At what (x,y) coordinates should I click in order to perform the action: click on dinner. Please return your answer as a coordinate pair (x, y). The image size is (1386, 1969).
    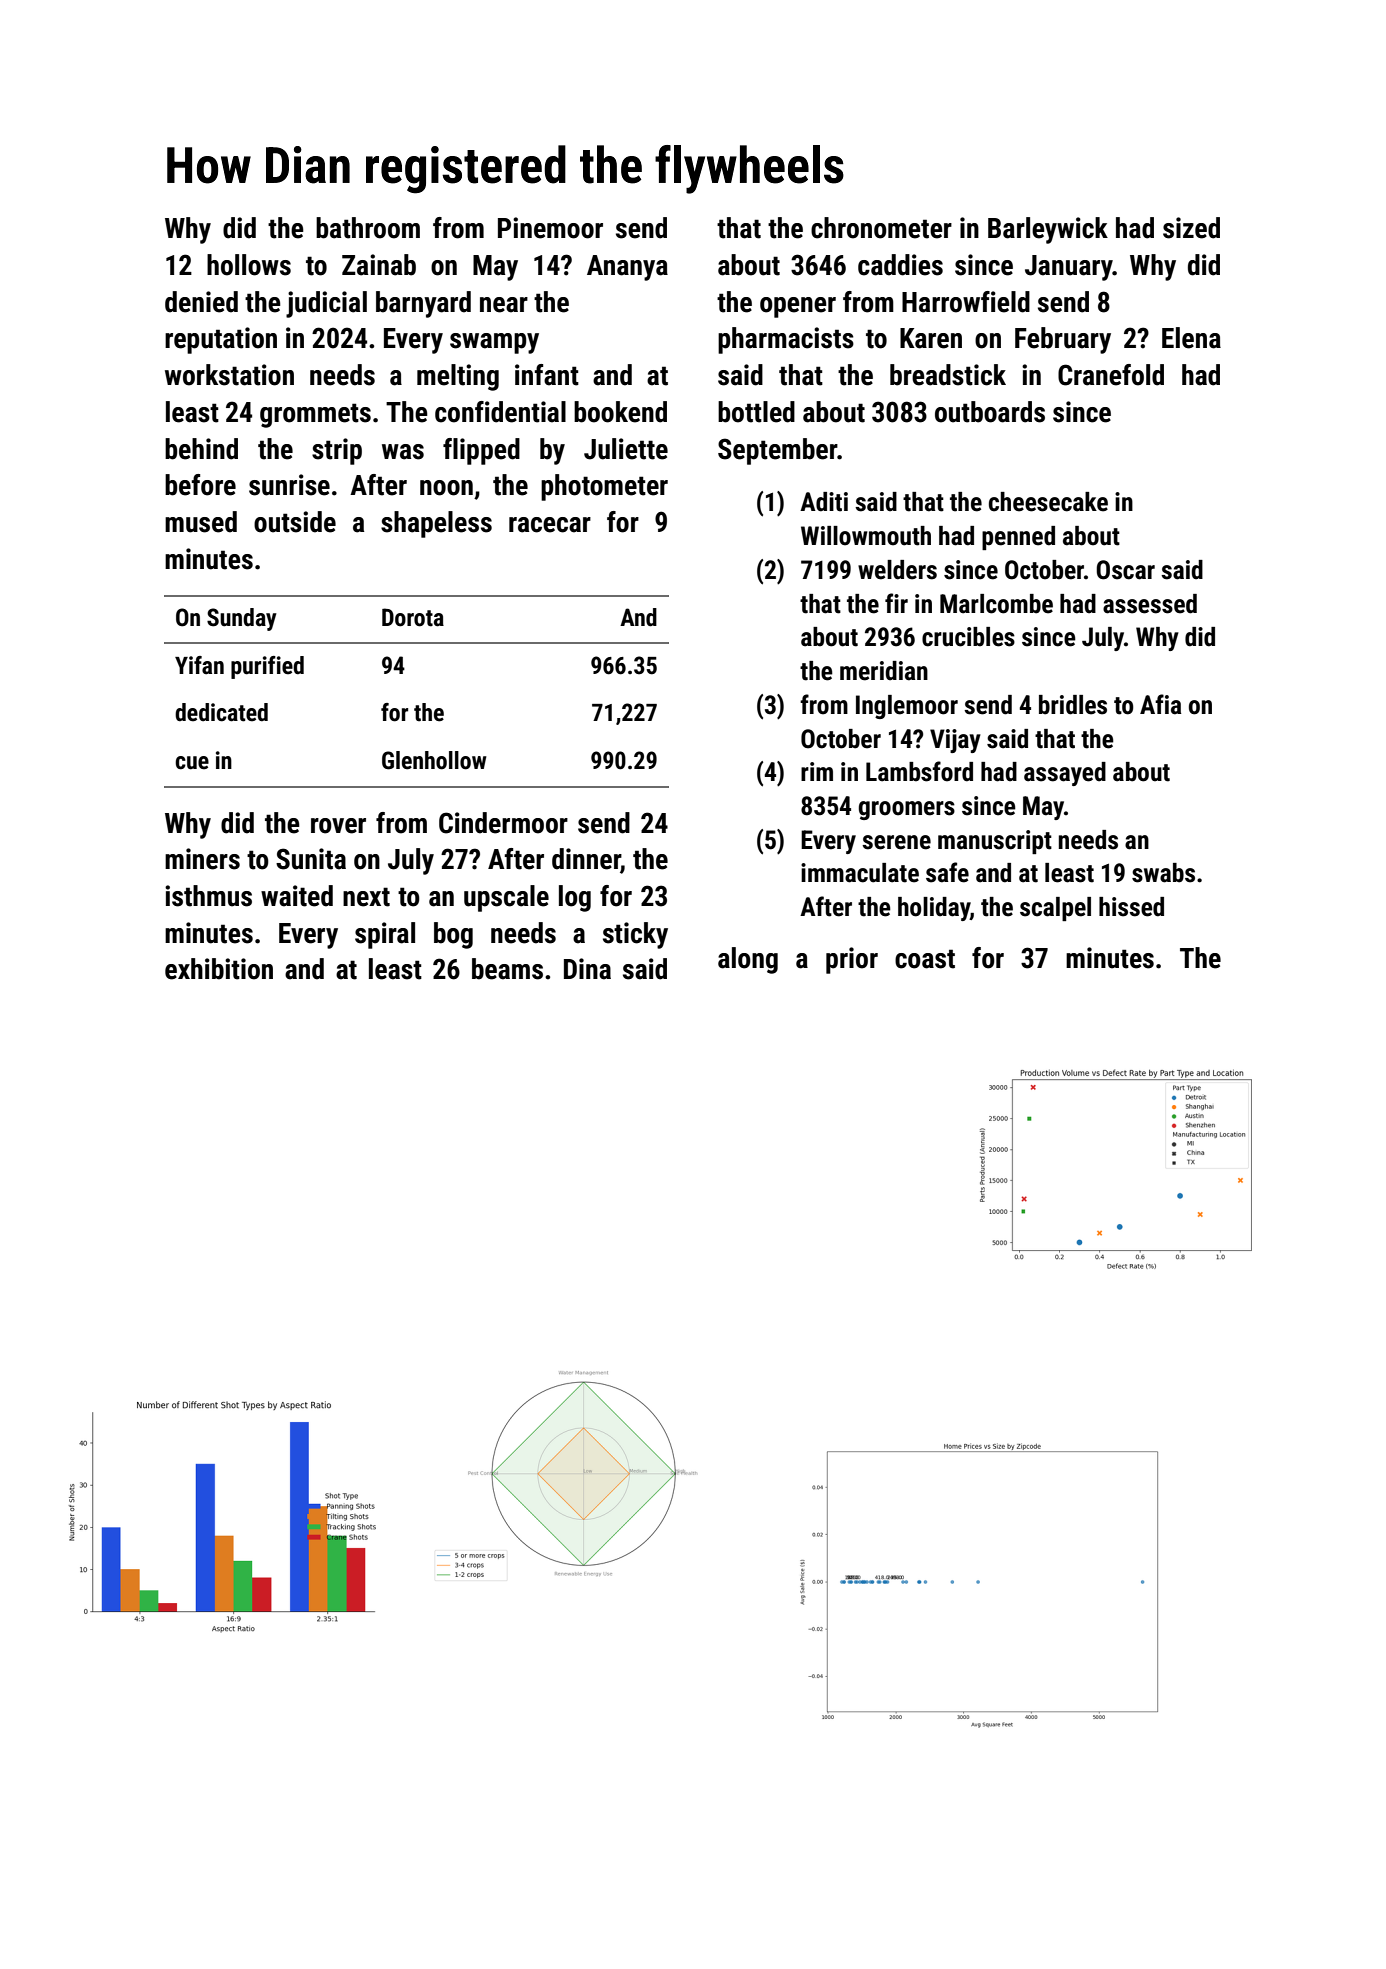
    Looking at the image, I should click on (586, 860).
